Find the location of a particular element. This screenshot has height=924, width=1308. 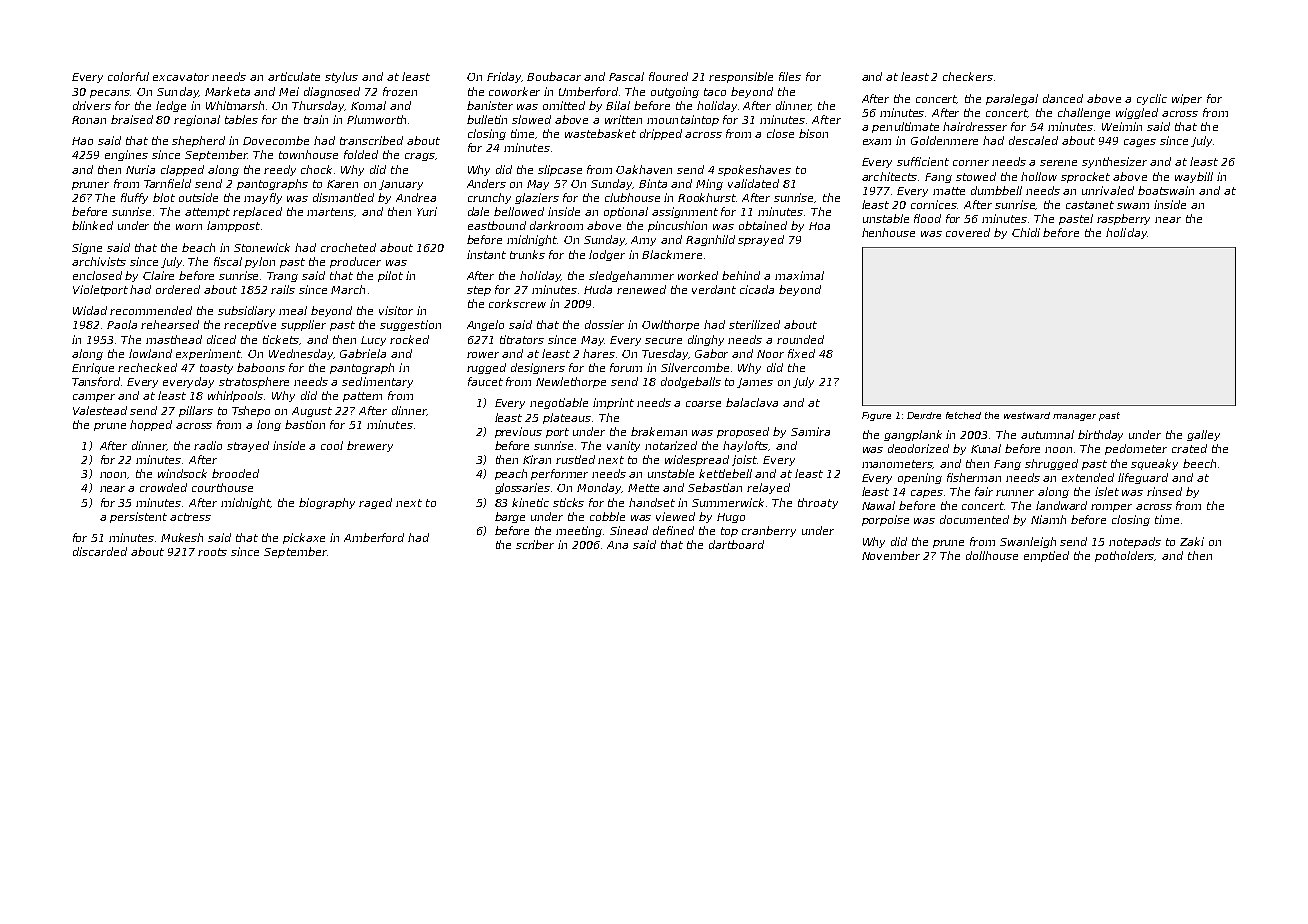

ordered is located at coordinates (178, 289).
